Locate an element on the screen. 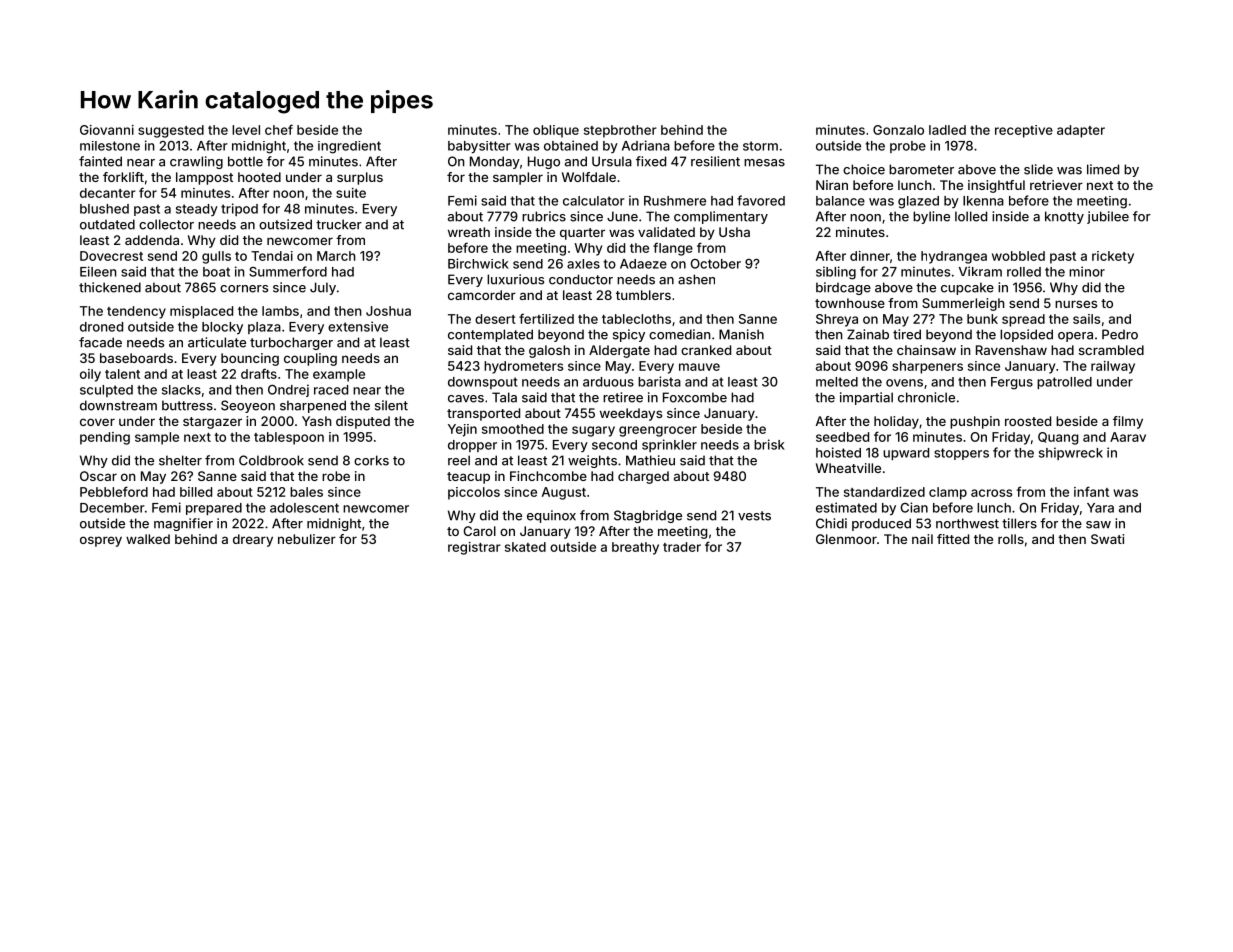 The image size is (1233, 952). sharpened is located at coordinates (313, 406).
